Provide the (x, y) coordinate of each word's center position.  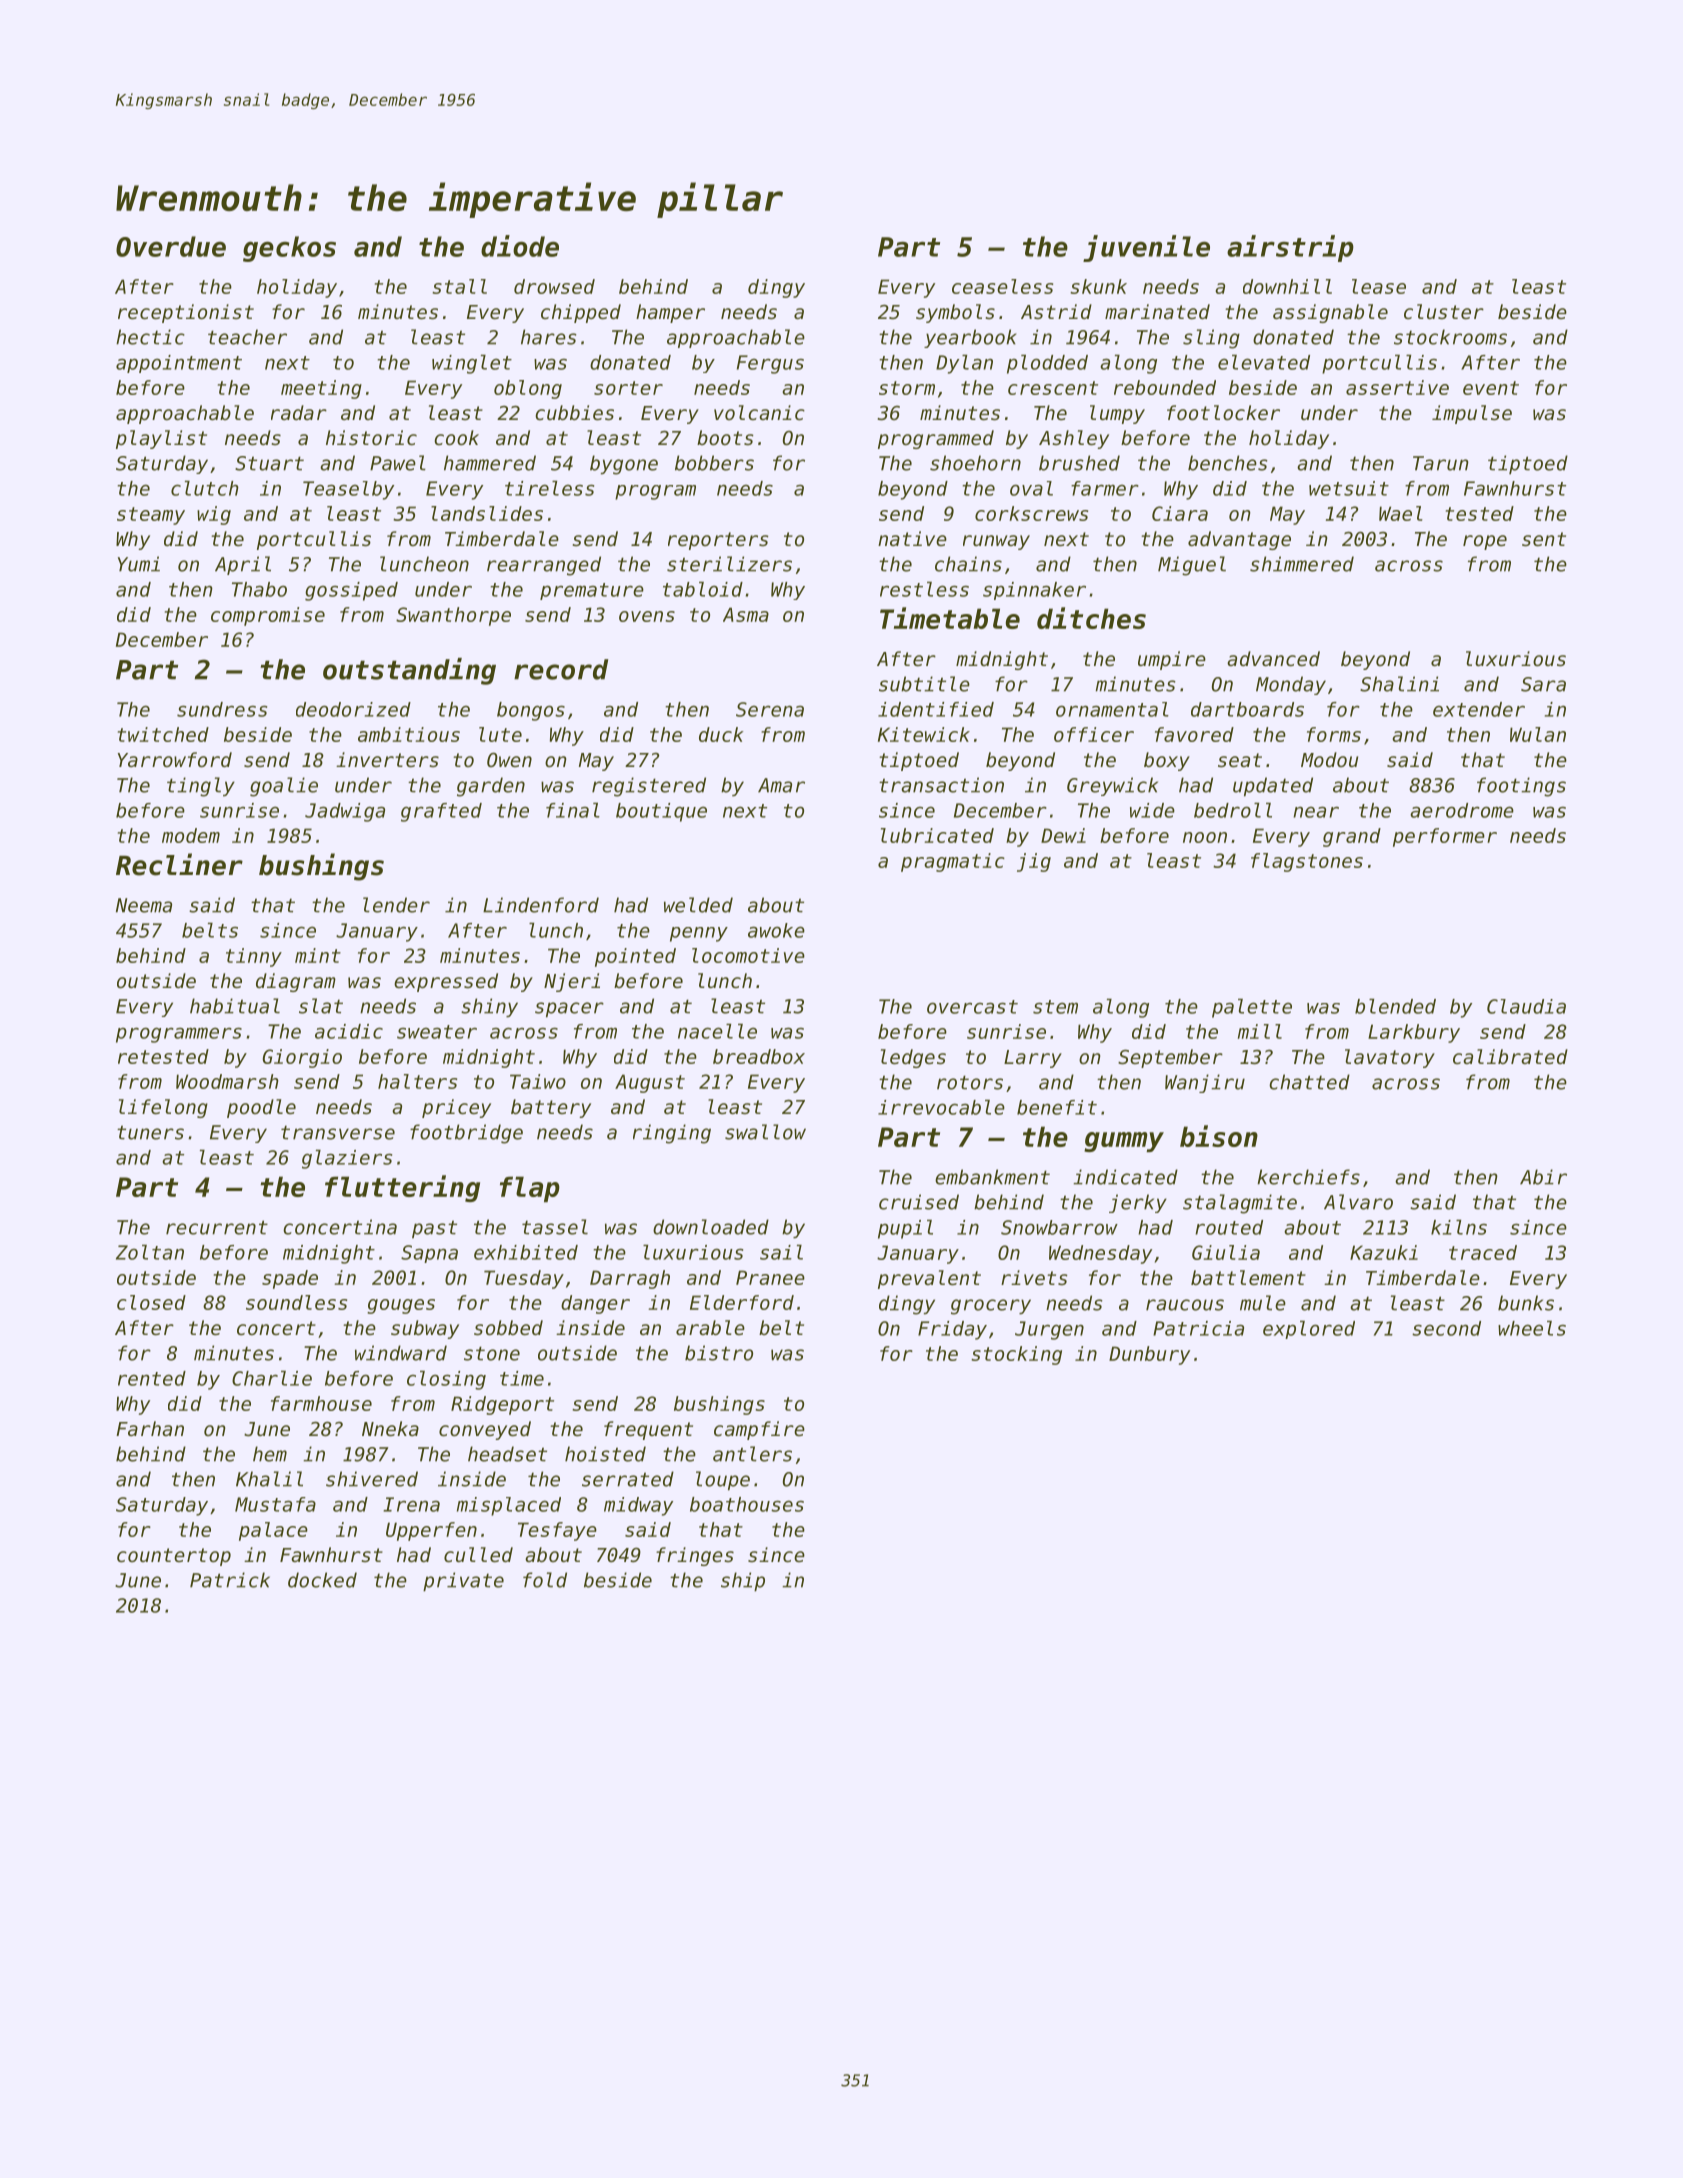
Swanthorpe (453, 616)
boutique (661, 812)
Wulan (1538, 734)
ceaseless (1002, 286)
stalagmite (1240, 1204)
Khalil (269, 1479)
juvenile (1146, 248)
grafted (441, 812)
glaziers (347, 1159)
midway (638, 1506)
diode (520, 246)
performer (1445, 837)
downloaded (711, 1227)
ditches (1091, 618)
